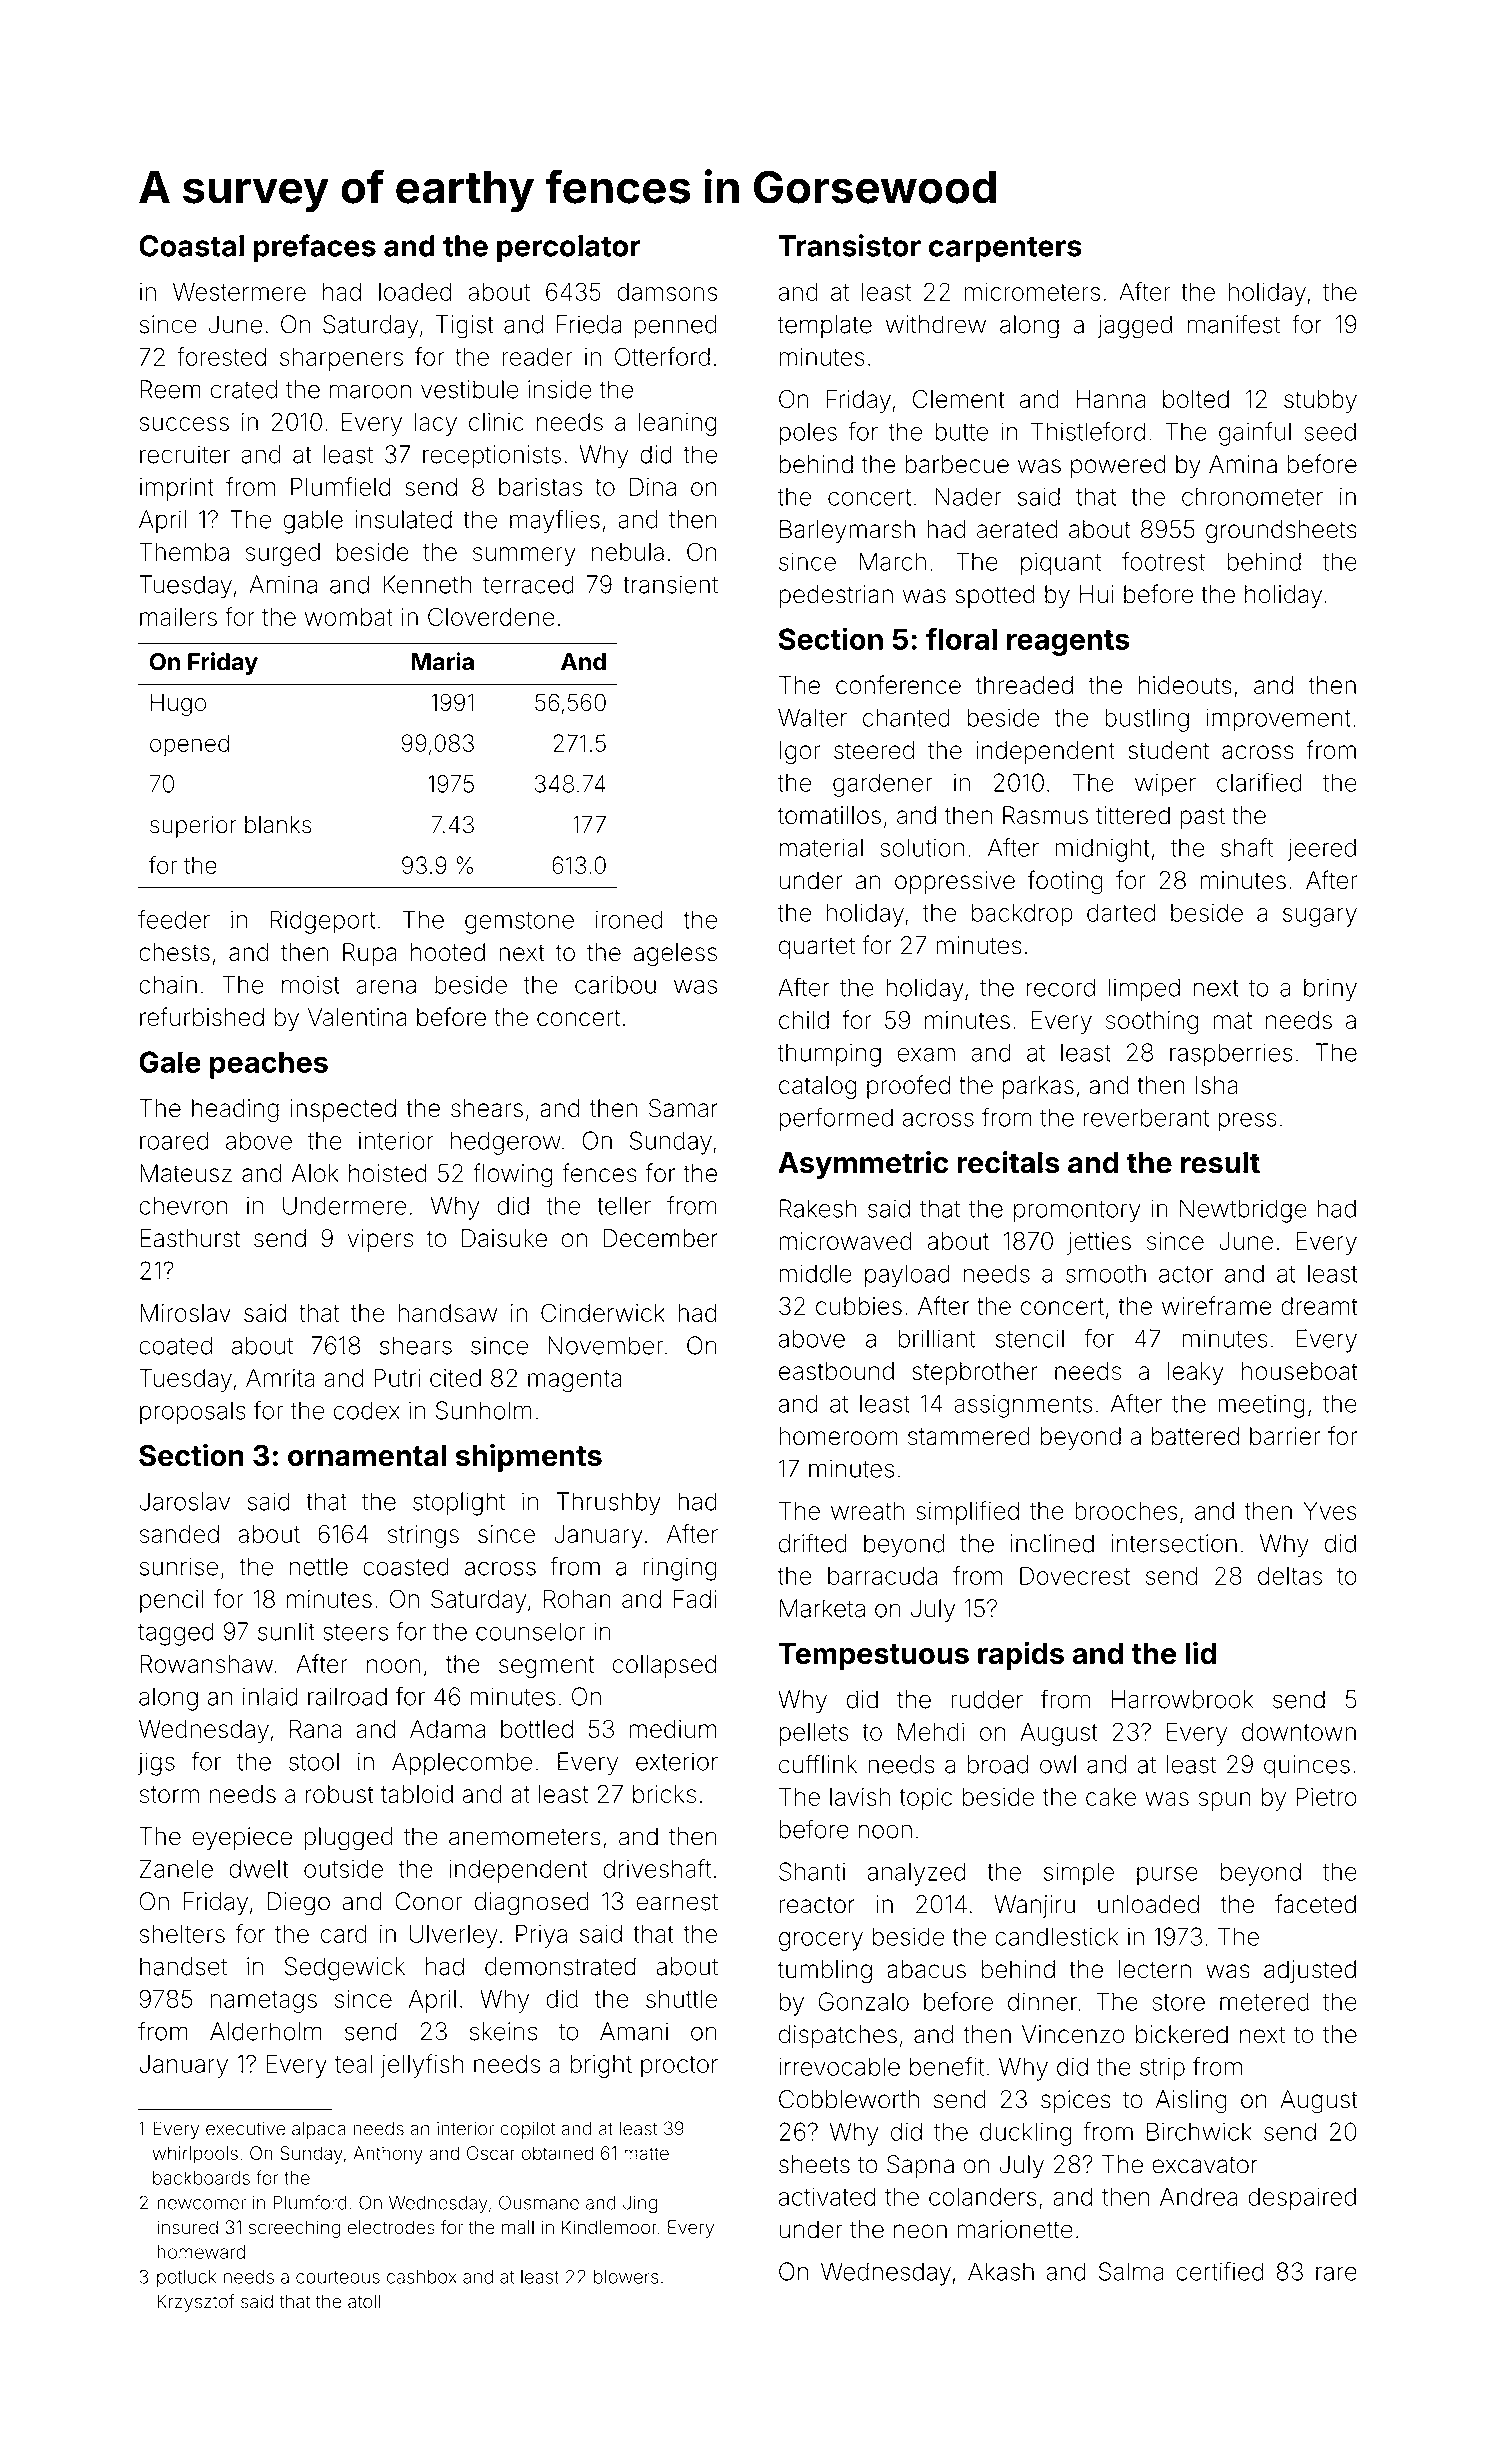  What do you see at coordinates (1065, 882) in the image?
I see `footing` at bounding box center [1065, 882].
